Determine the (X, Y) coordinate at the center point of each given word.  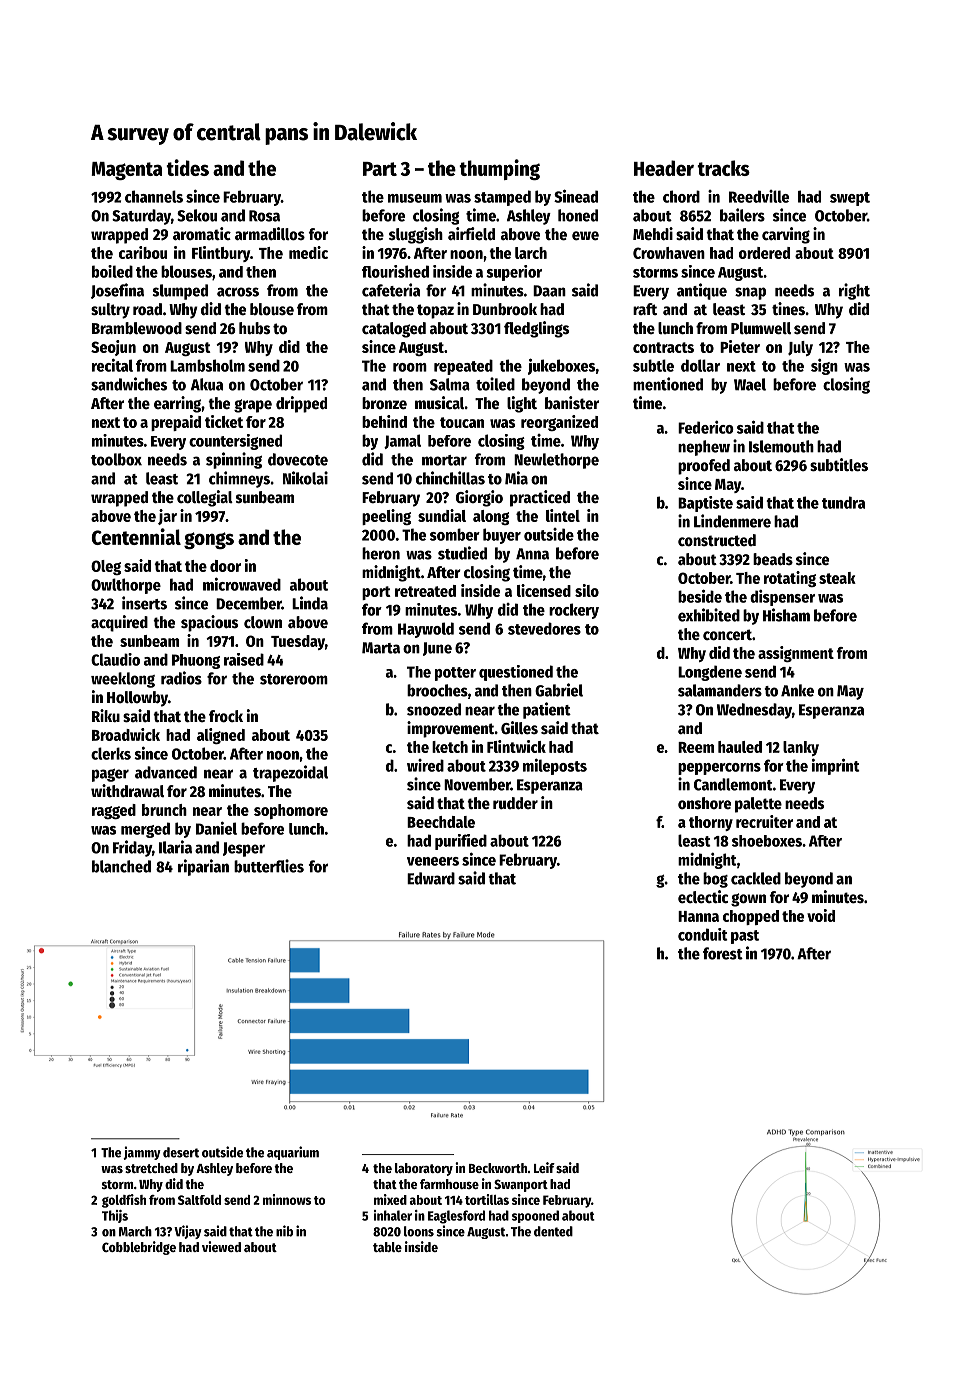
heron (381, 553)
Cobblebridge (139, 1248)
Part (380, 169)
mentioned (668, 384)
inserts (144, 603)
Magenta (127, 171)
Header (664, 168)
